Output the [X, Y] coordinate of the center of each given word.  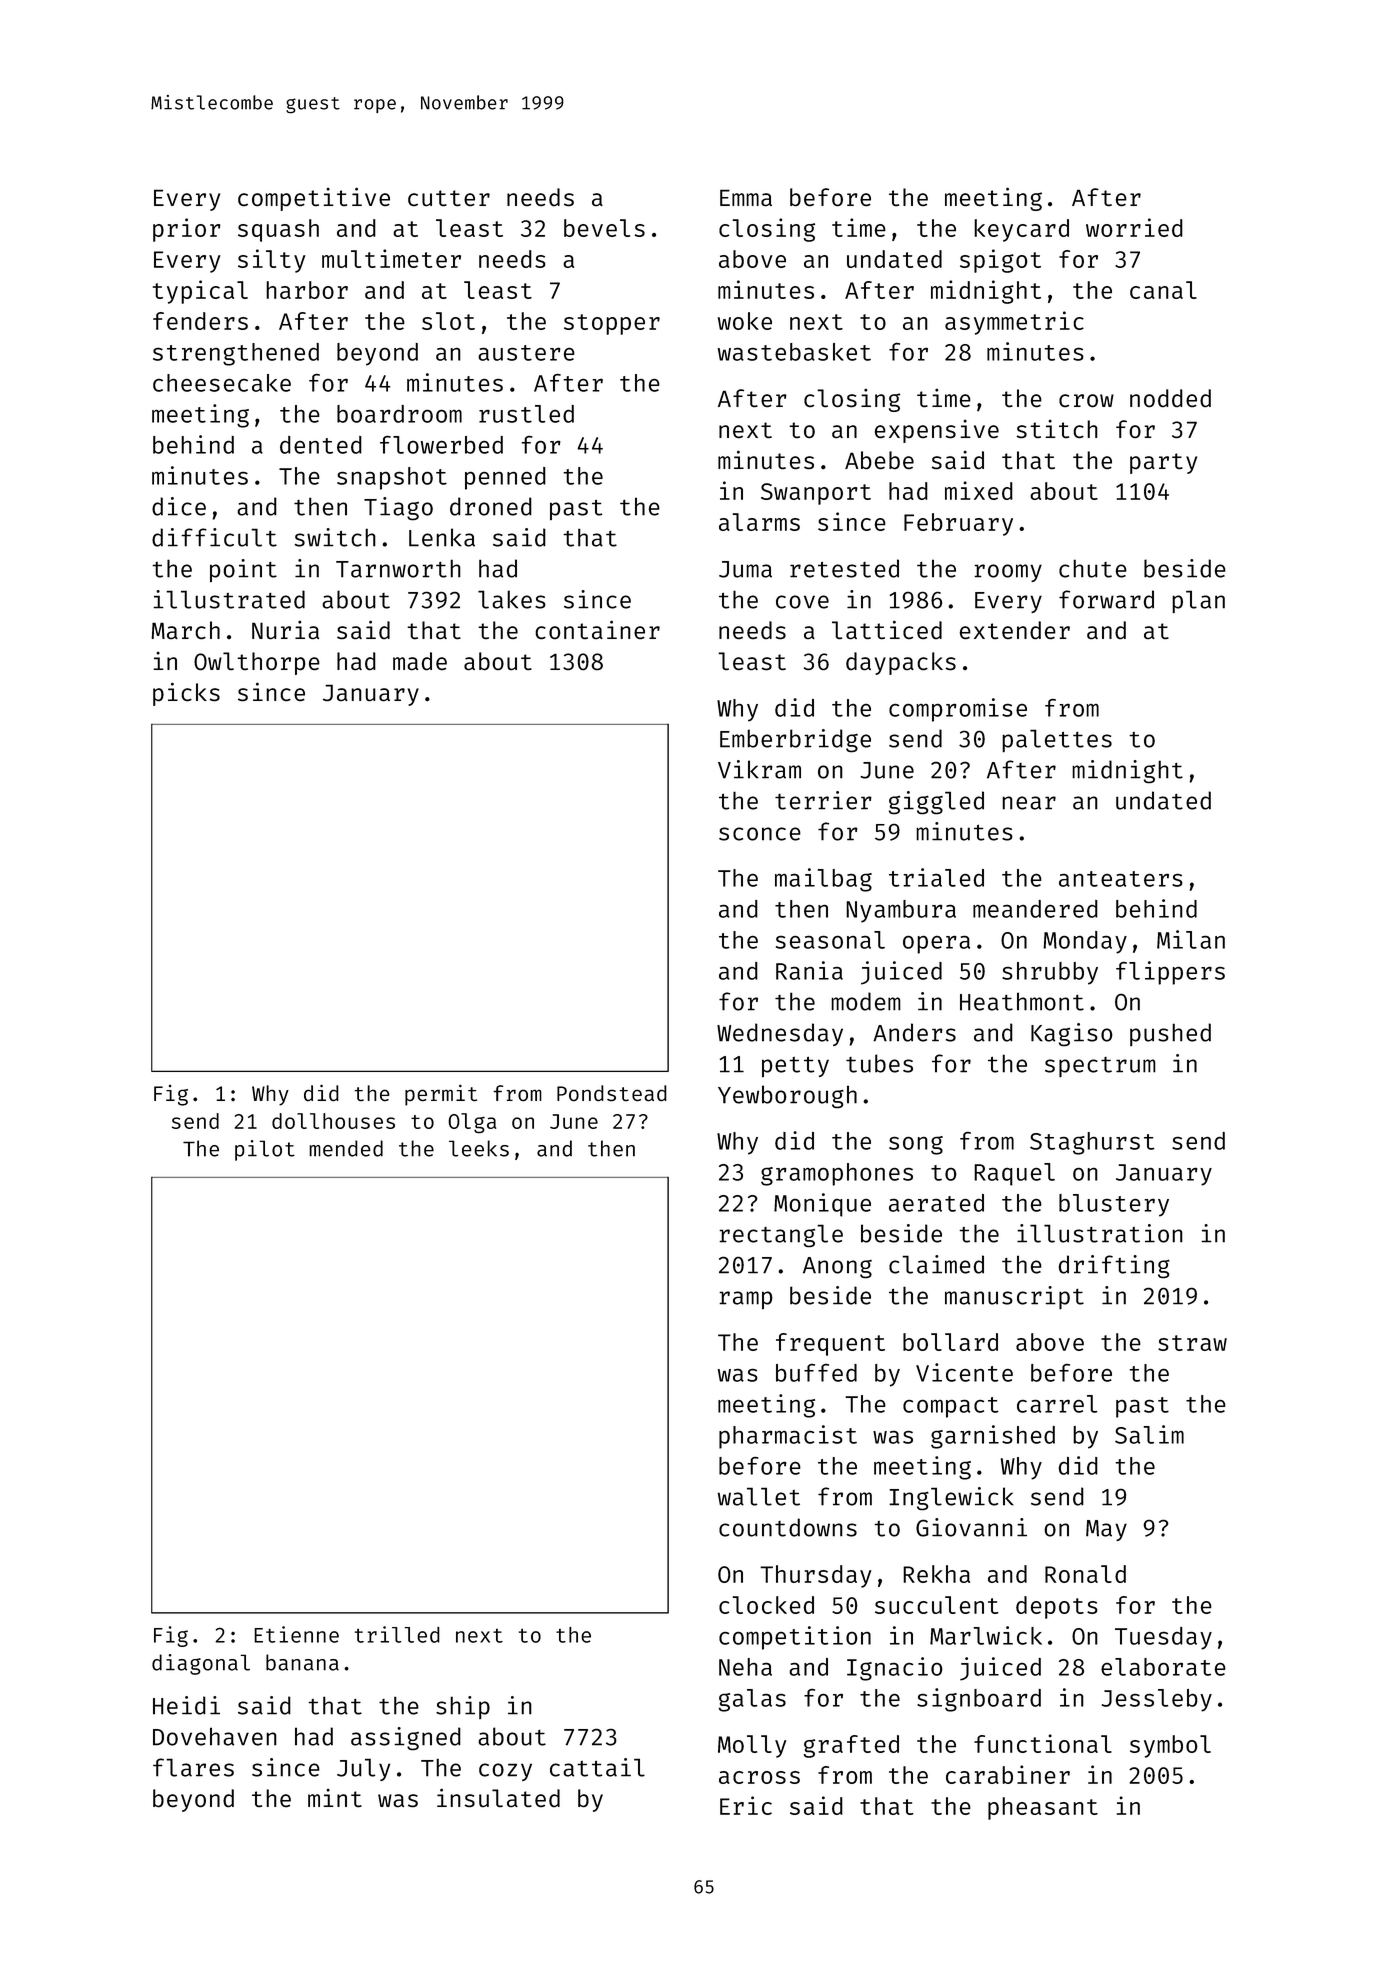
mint [335, 1798]
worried [1134, 227]
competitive [314, 199]
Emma [746, 197]
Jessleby [1156, 1700]
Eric [746, 1805]
